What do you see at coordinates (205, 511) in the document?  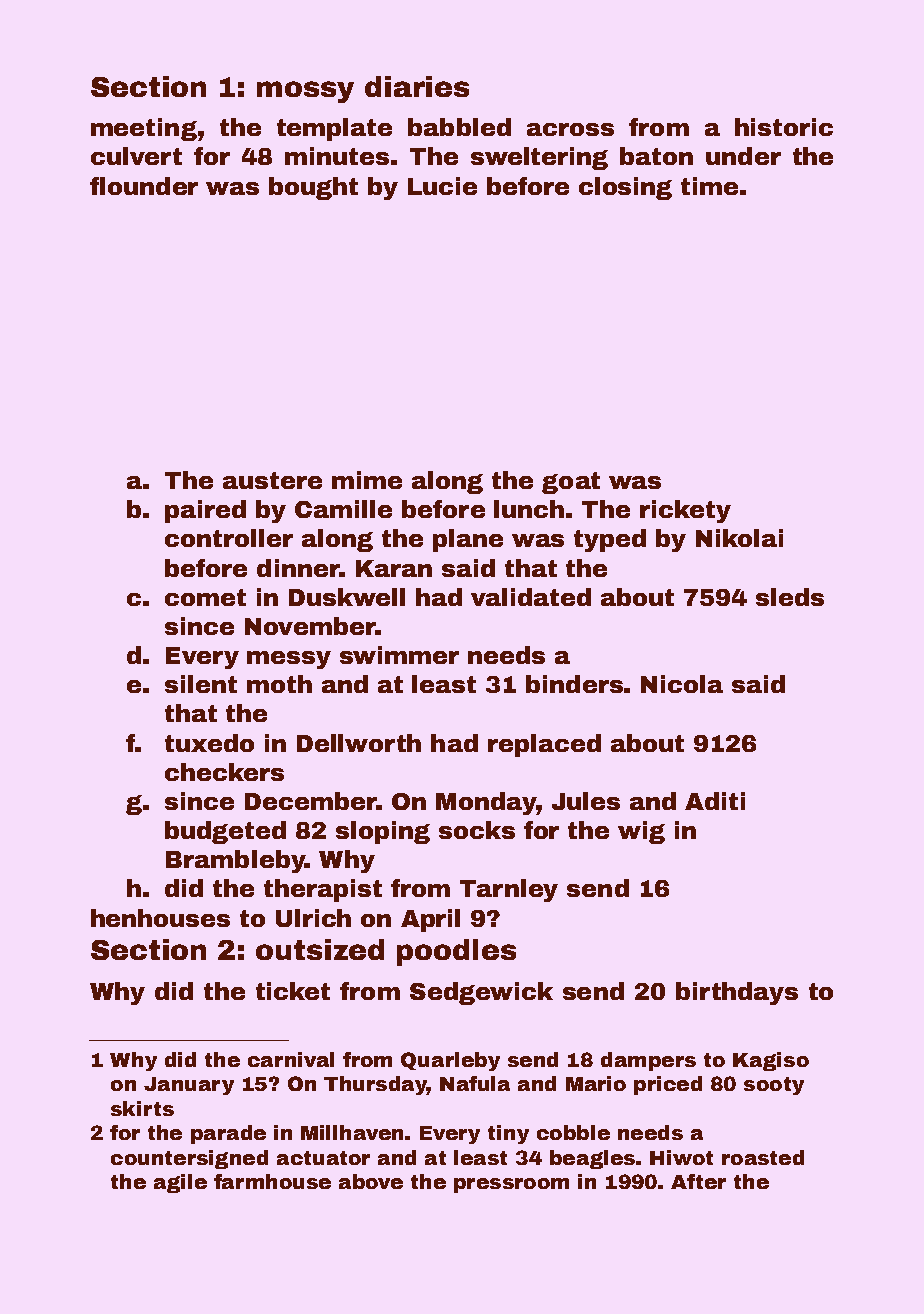 I see `paired` at bounding box center [205, 511].
